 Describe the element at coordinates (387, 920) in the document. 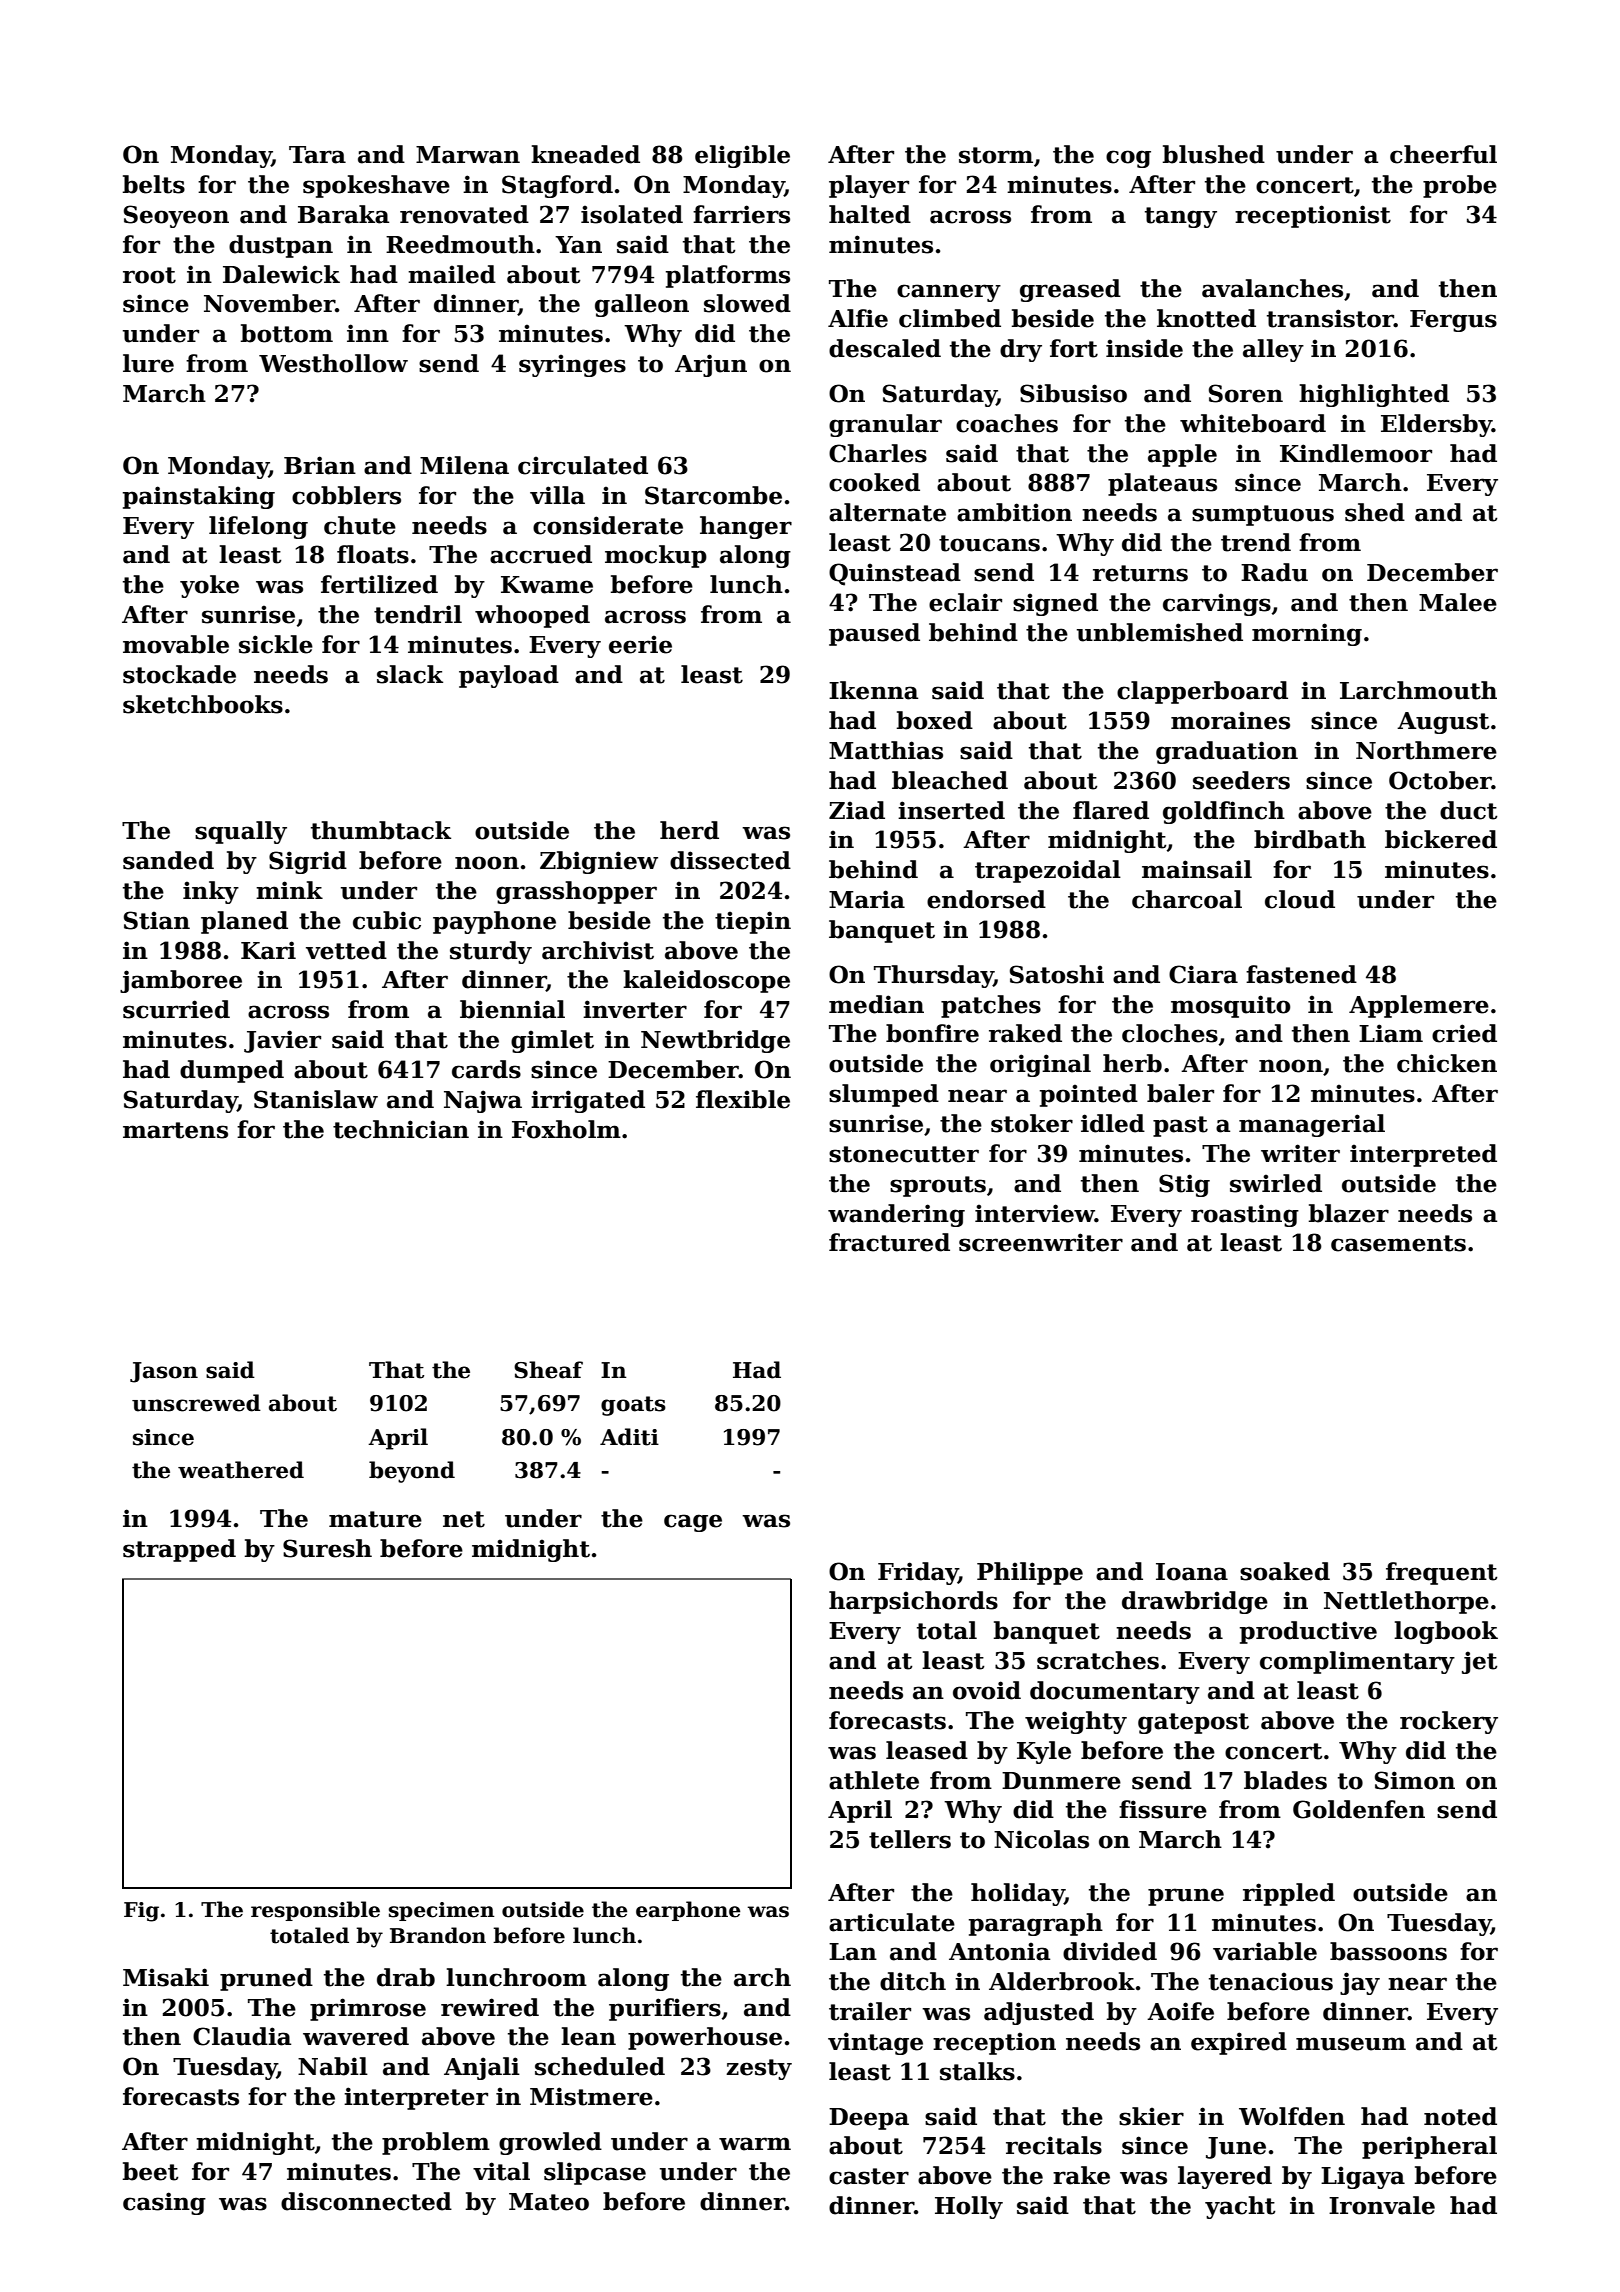

I see `cubic` at that location.
